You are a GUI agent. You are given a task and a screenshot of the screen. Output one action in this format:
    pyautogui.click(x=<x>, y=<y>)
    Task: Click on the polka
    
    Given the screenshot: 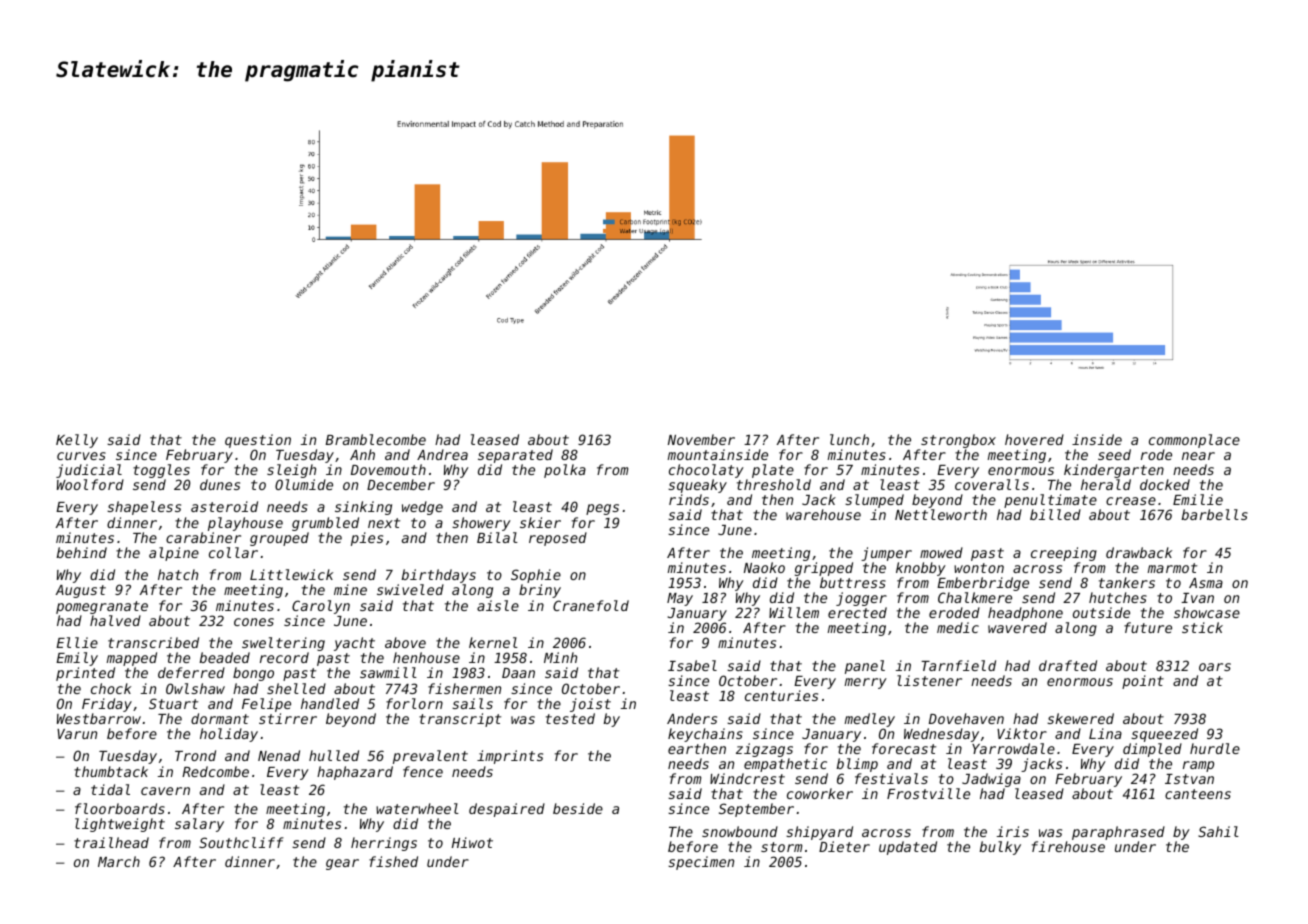 What is the action you would take?
    pyautogui.click(x=565, y=471)
